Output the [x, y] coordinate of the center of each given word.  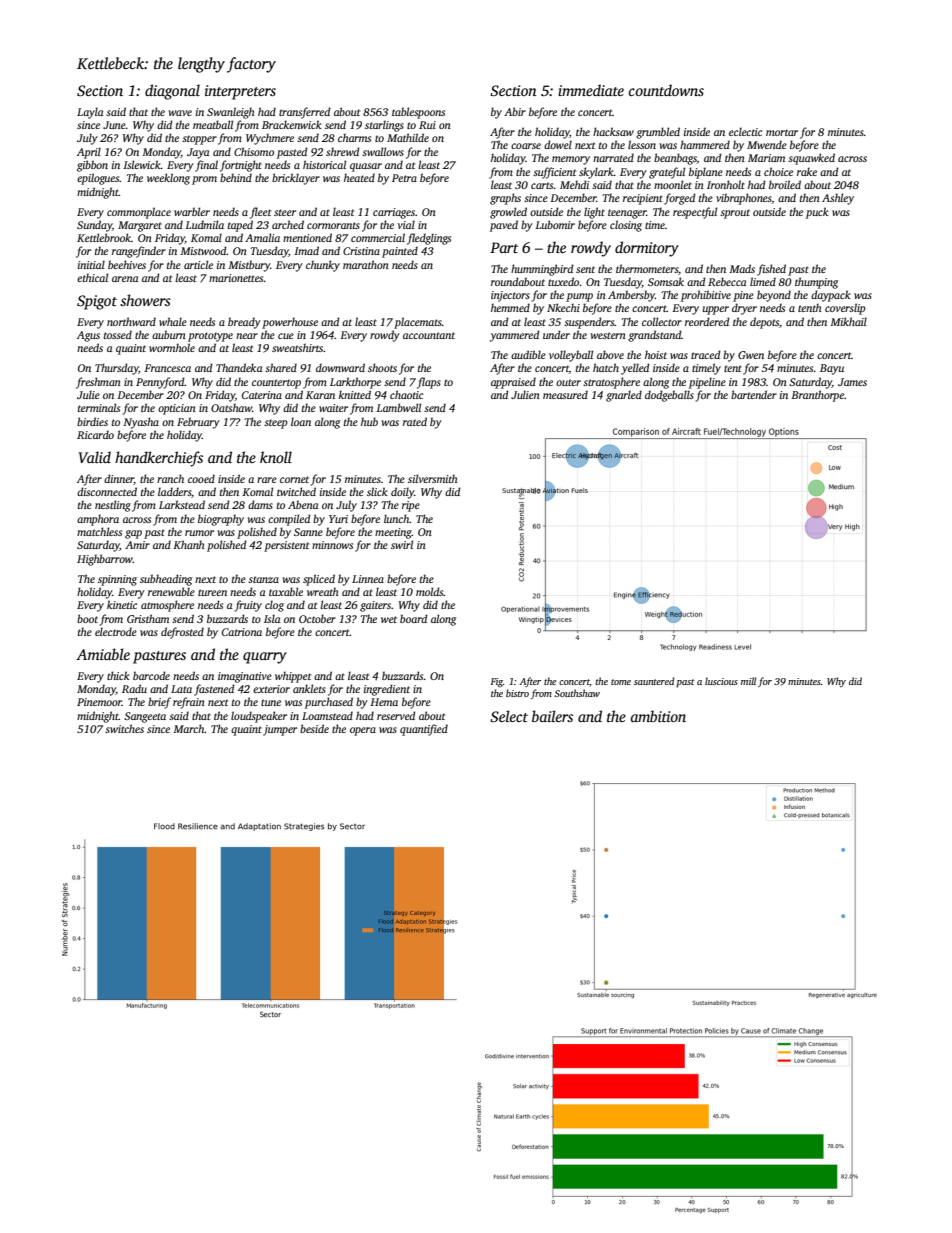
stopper [199, 140]
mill [748, 681]
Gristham [148, 618]
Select [509, 716]
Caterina [262, 395]
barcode [151, 675]
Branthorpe [817, 396]
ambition [658, 716]
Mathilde [408, 137]
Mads [742, 268]
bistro [517, 693]
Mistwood [203, 250]
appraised [513, 383]
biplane [706, 173]
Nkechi [563, 307]
